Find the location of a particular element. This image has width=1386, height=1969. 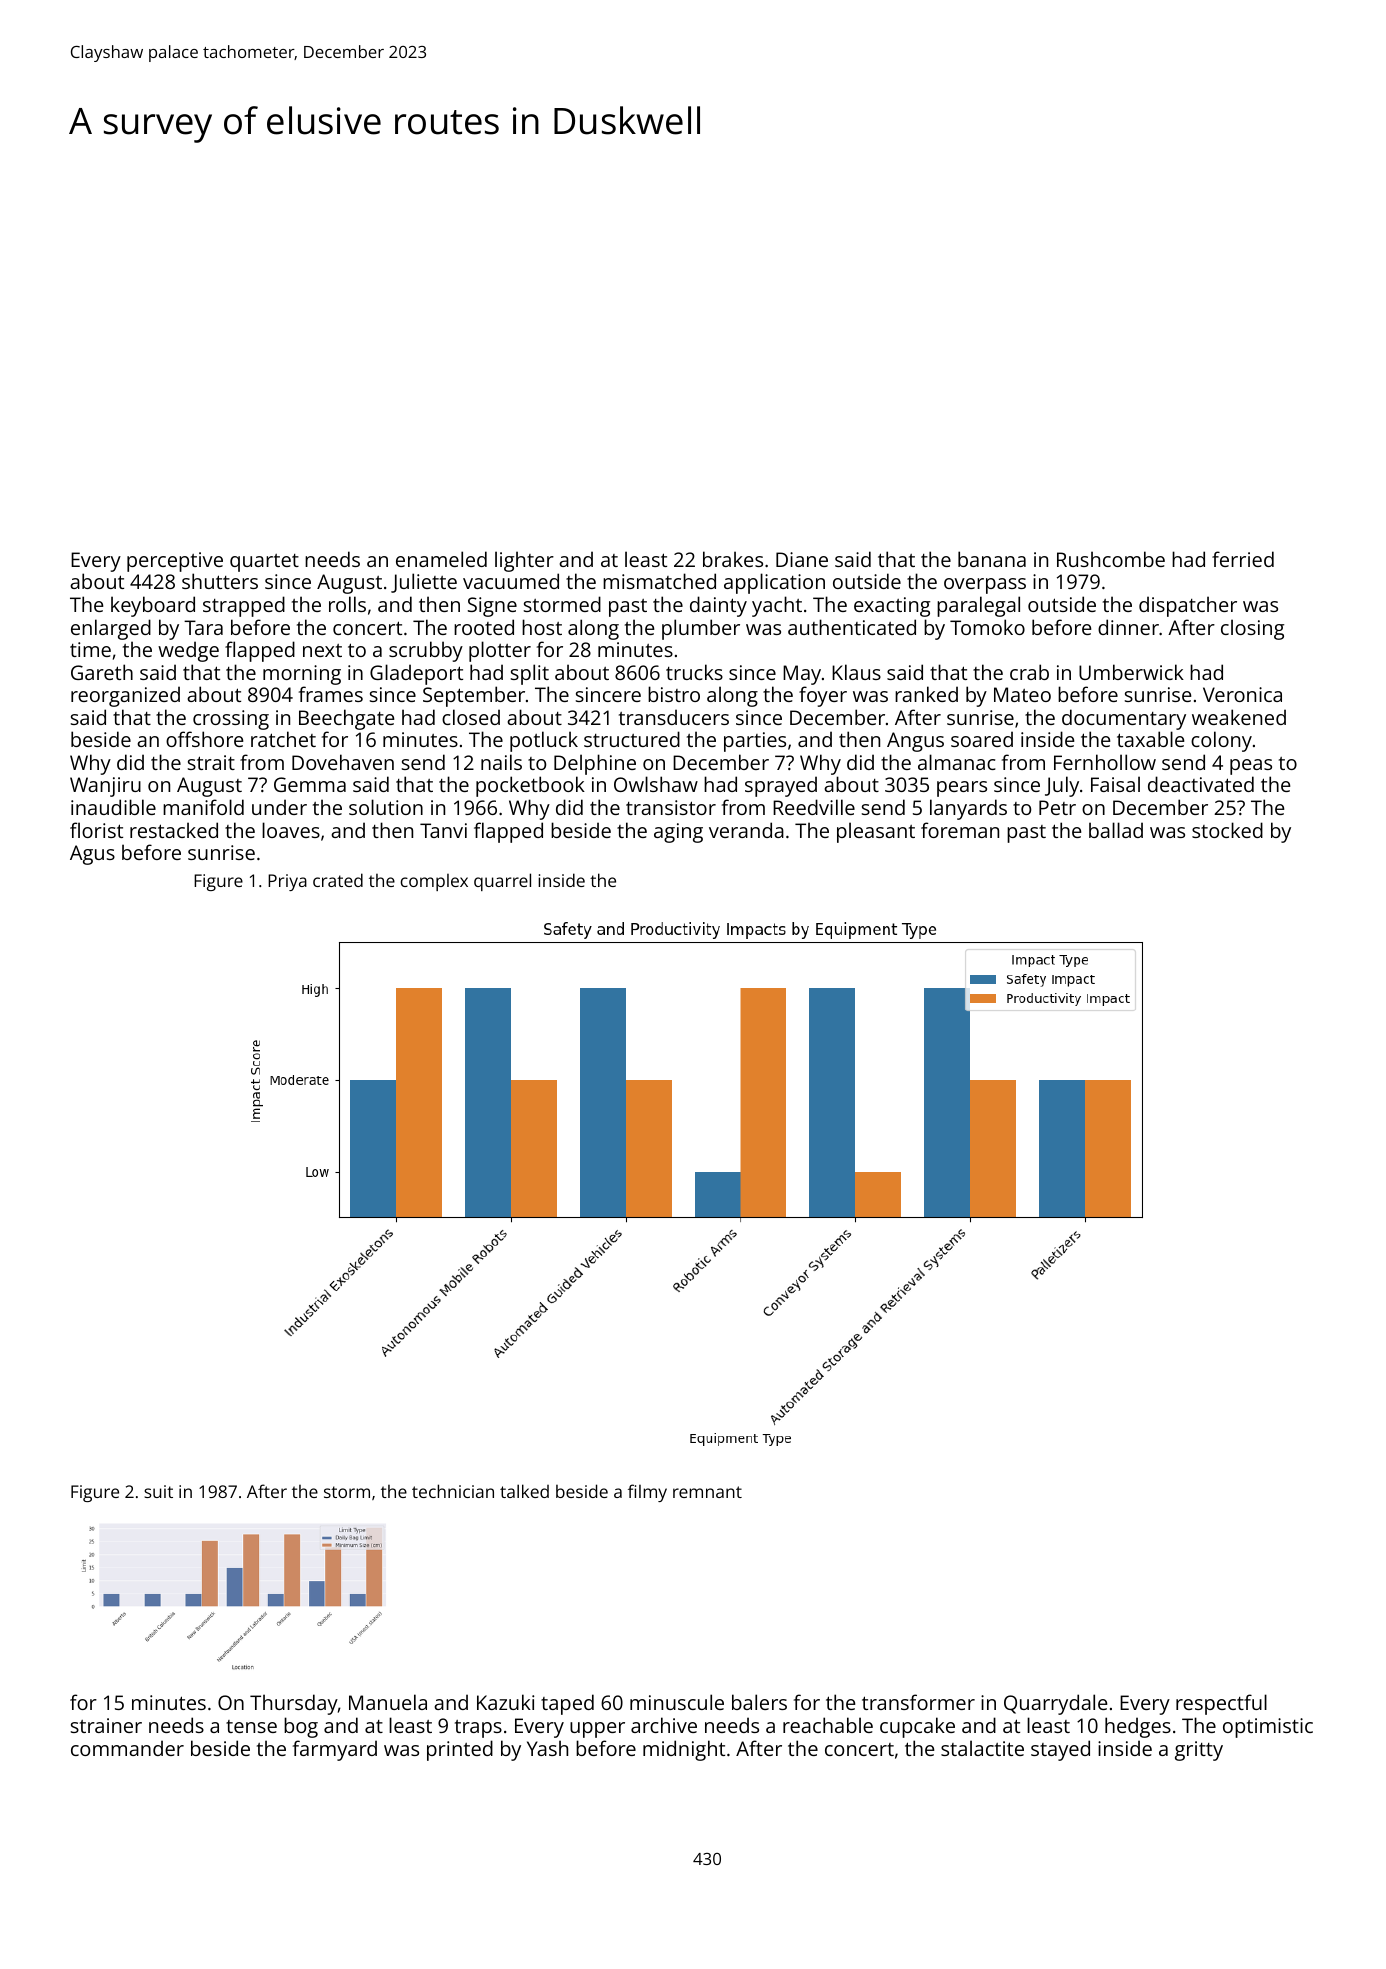

veranda is located at coordinates (746, 830).
